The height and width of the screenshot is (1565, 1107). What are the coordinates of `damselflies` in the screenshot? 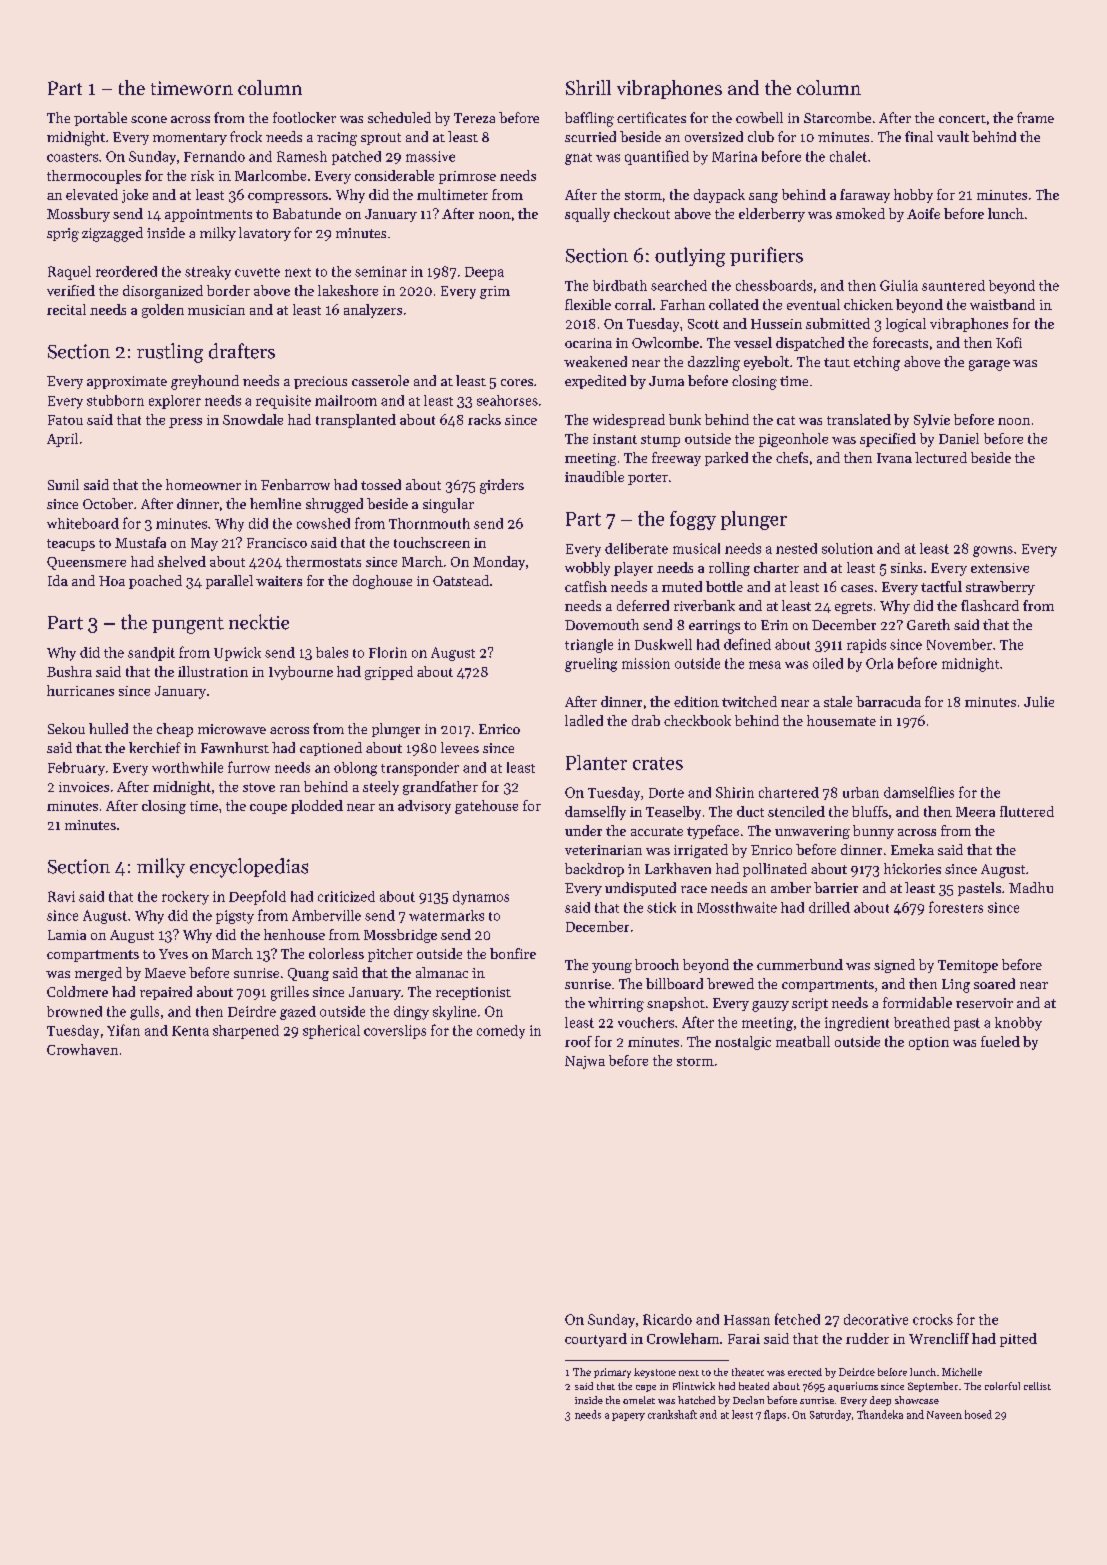 It's located at (919, 792).
